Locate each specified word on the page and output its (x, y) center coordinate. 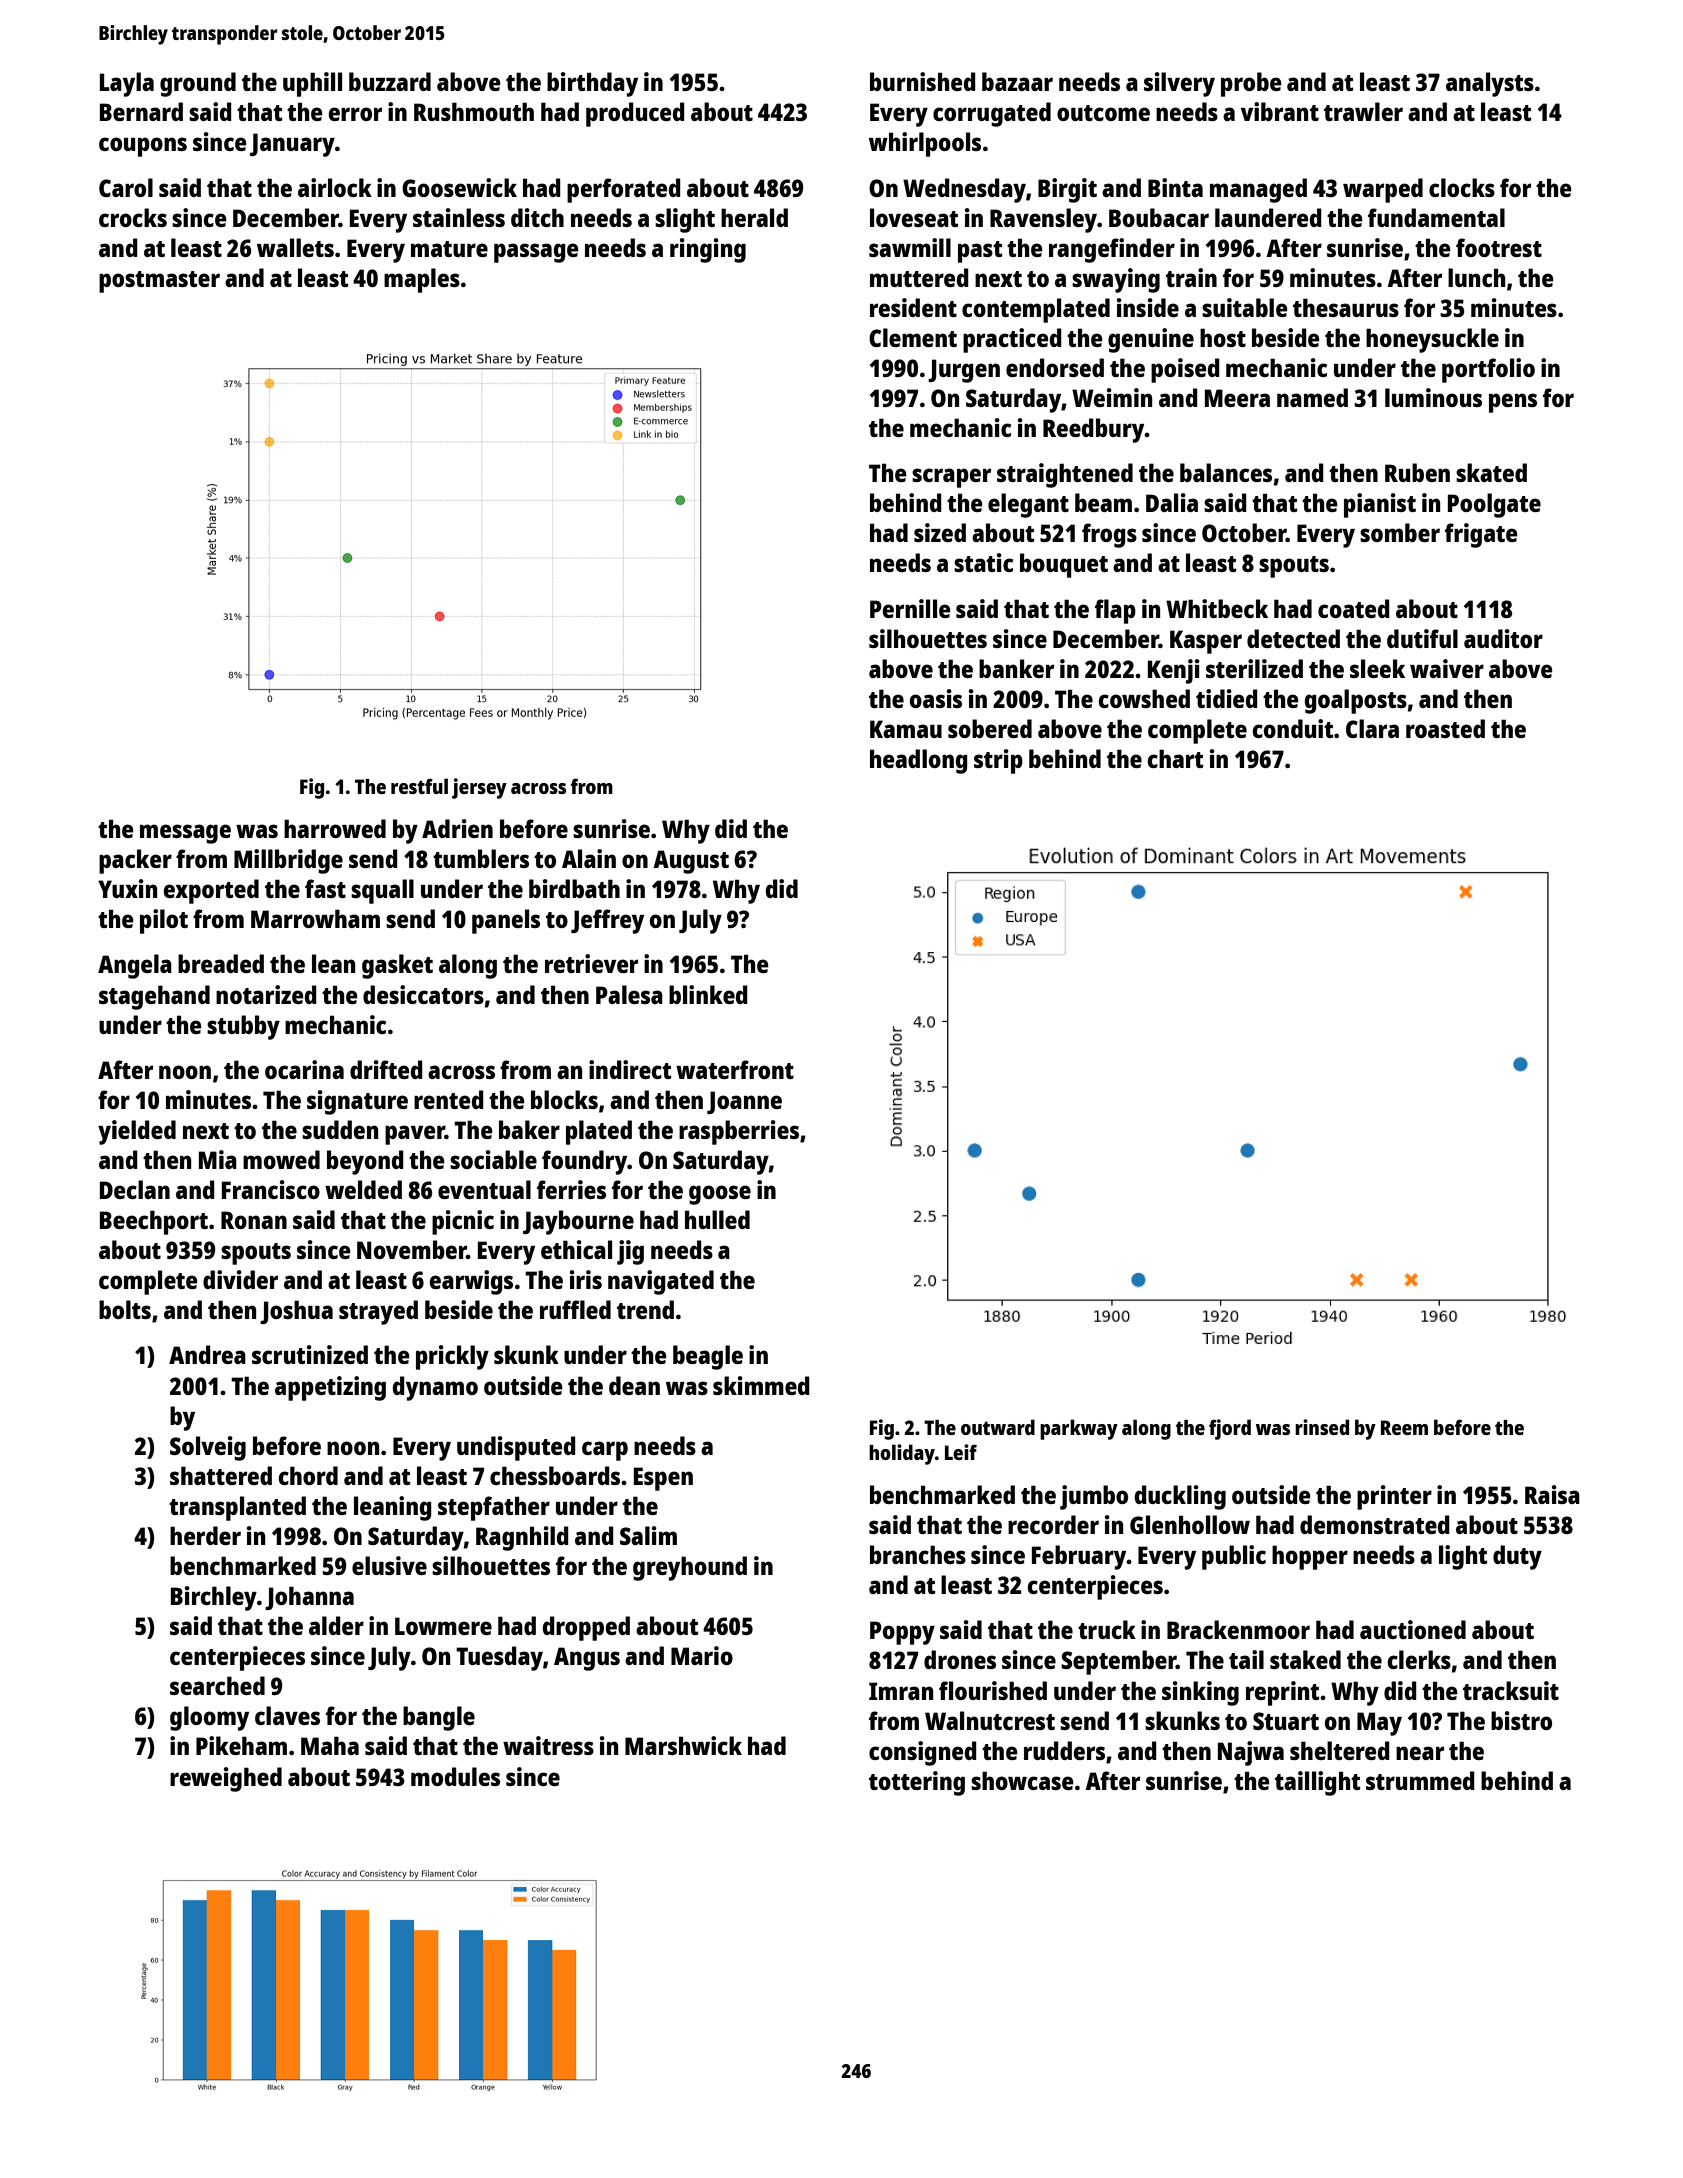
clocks (1462, 187)
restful (419, 786)
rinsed (1322, 1427)
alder (336, 1625)
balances (1226, 472)
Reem (1404, 1427)
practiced (1012, 340)
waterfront (735, 1069)
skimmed (761, 1385)
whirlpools (925, 144)
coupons (143, 147)
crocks (133, 217)
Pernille (910, 608)
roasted (1445, 728)
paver (415, 1135)
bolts (125, 1309)
